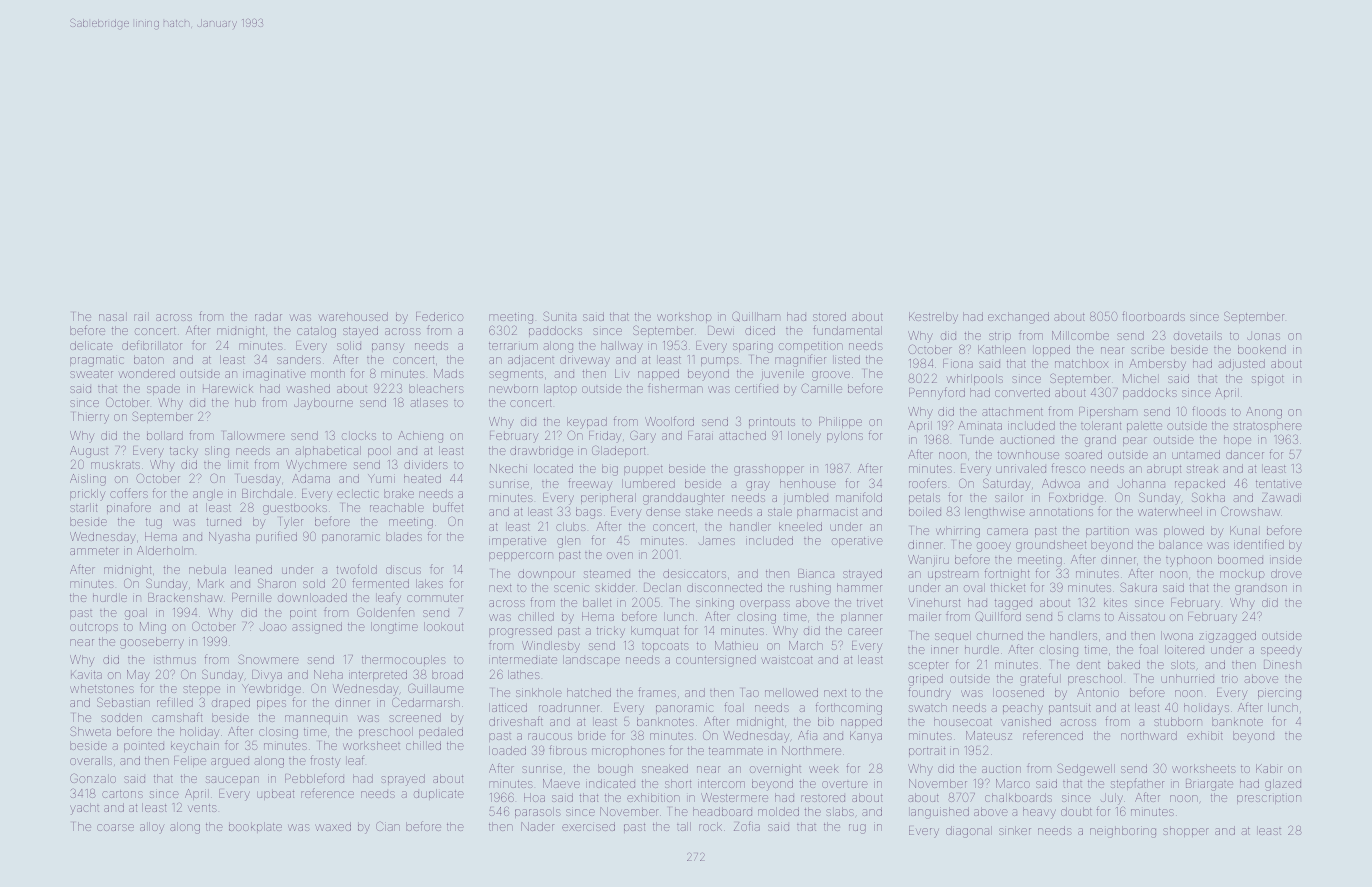  Describe the element at coordinates (826, 721) in the screenshot. I see `bib` at that location.
